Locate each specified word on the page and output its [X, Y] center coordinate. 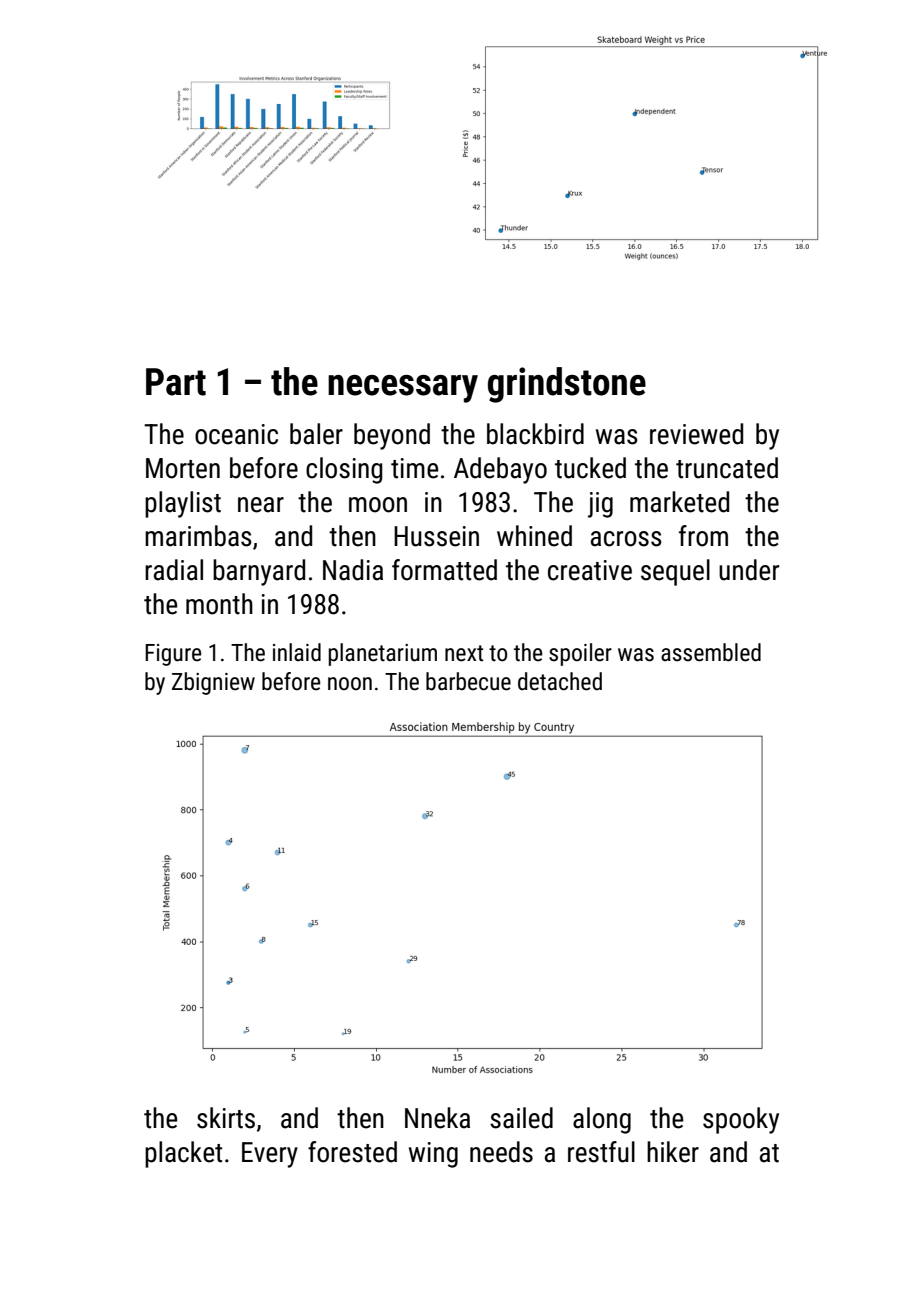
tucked [590, 468]
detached [560, 681]
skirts [226, 1118]
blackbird [535, 434]
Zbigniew [213, 683]
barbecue [468, 681]
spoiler [580, 654]
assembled [711, 652]
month [219, 604]
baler [316, 434]
